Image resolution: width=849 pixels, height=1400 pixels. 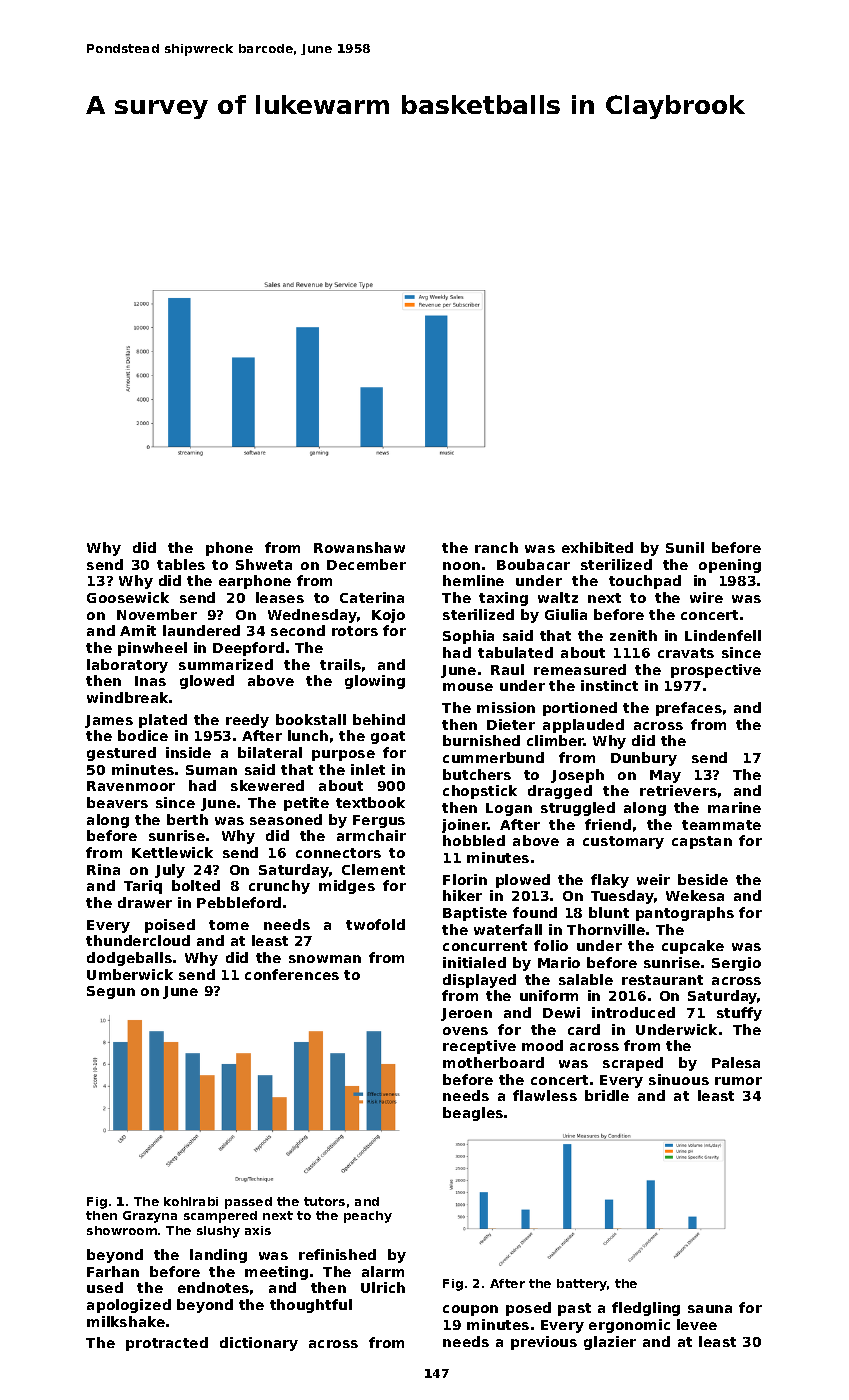 I want to click on endnotes, so click(x=213, y=1287).
